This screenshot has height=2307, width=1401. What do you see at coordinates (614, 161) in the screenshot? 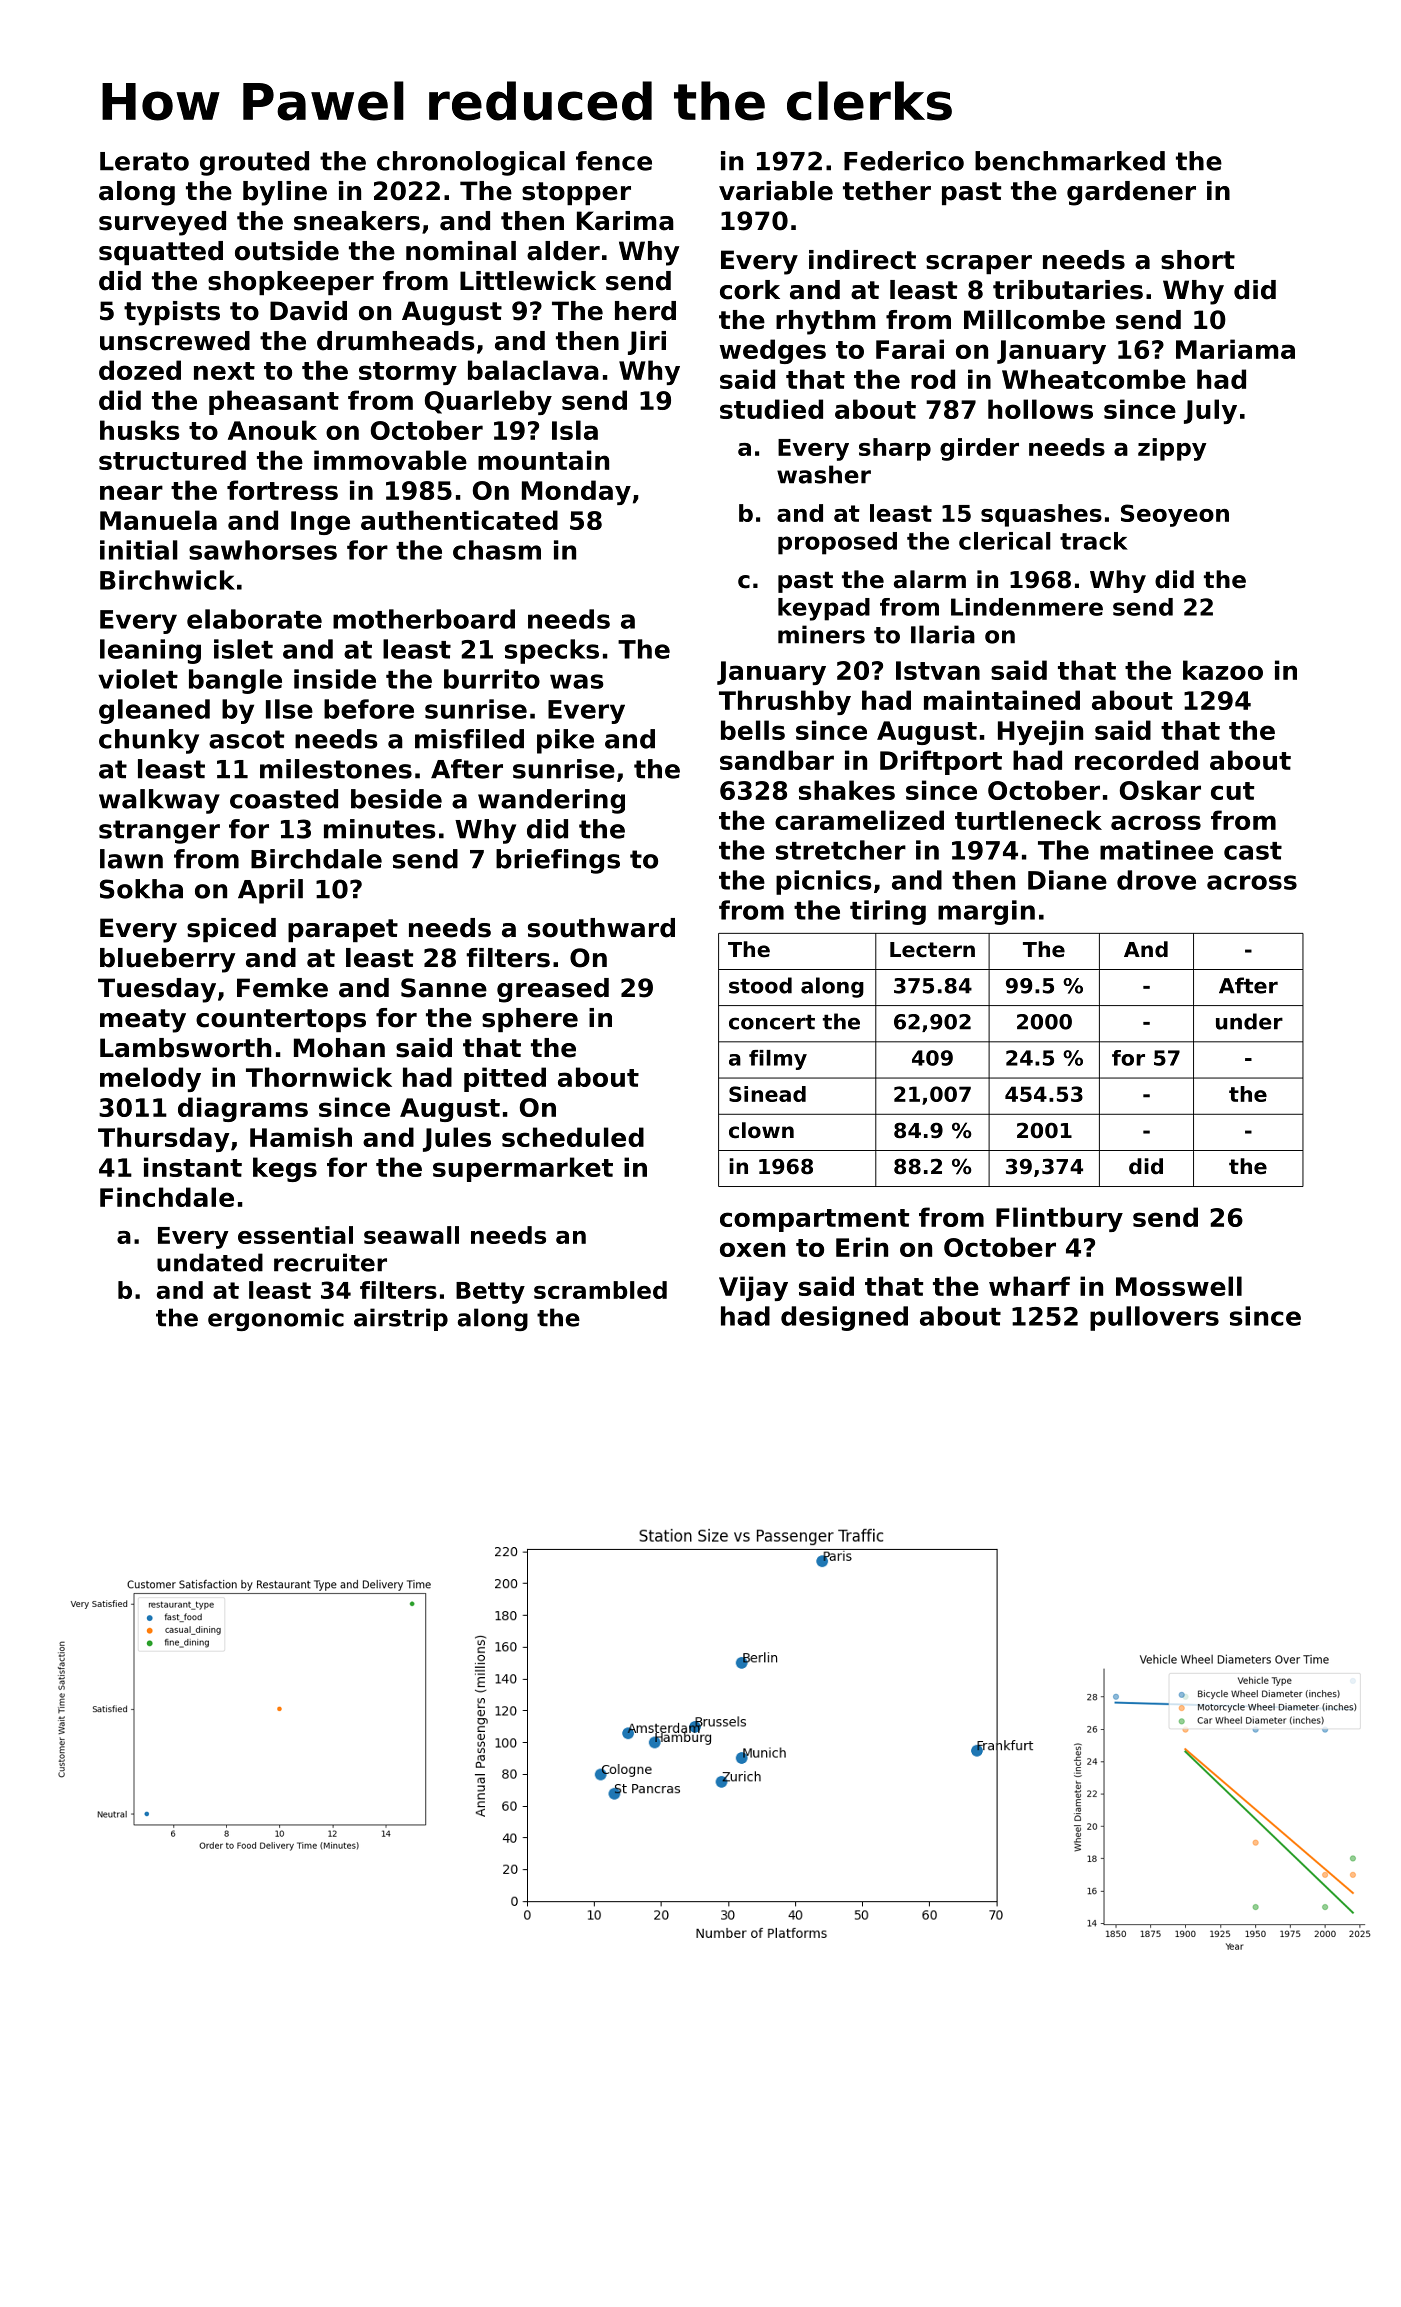
I see `fence` at bounding box center [614, 161].
